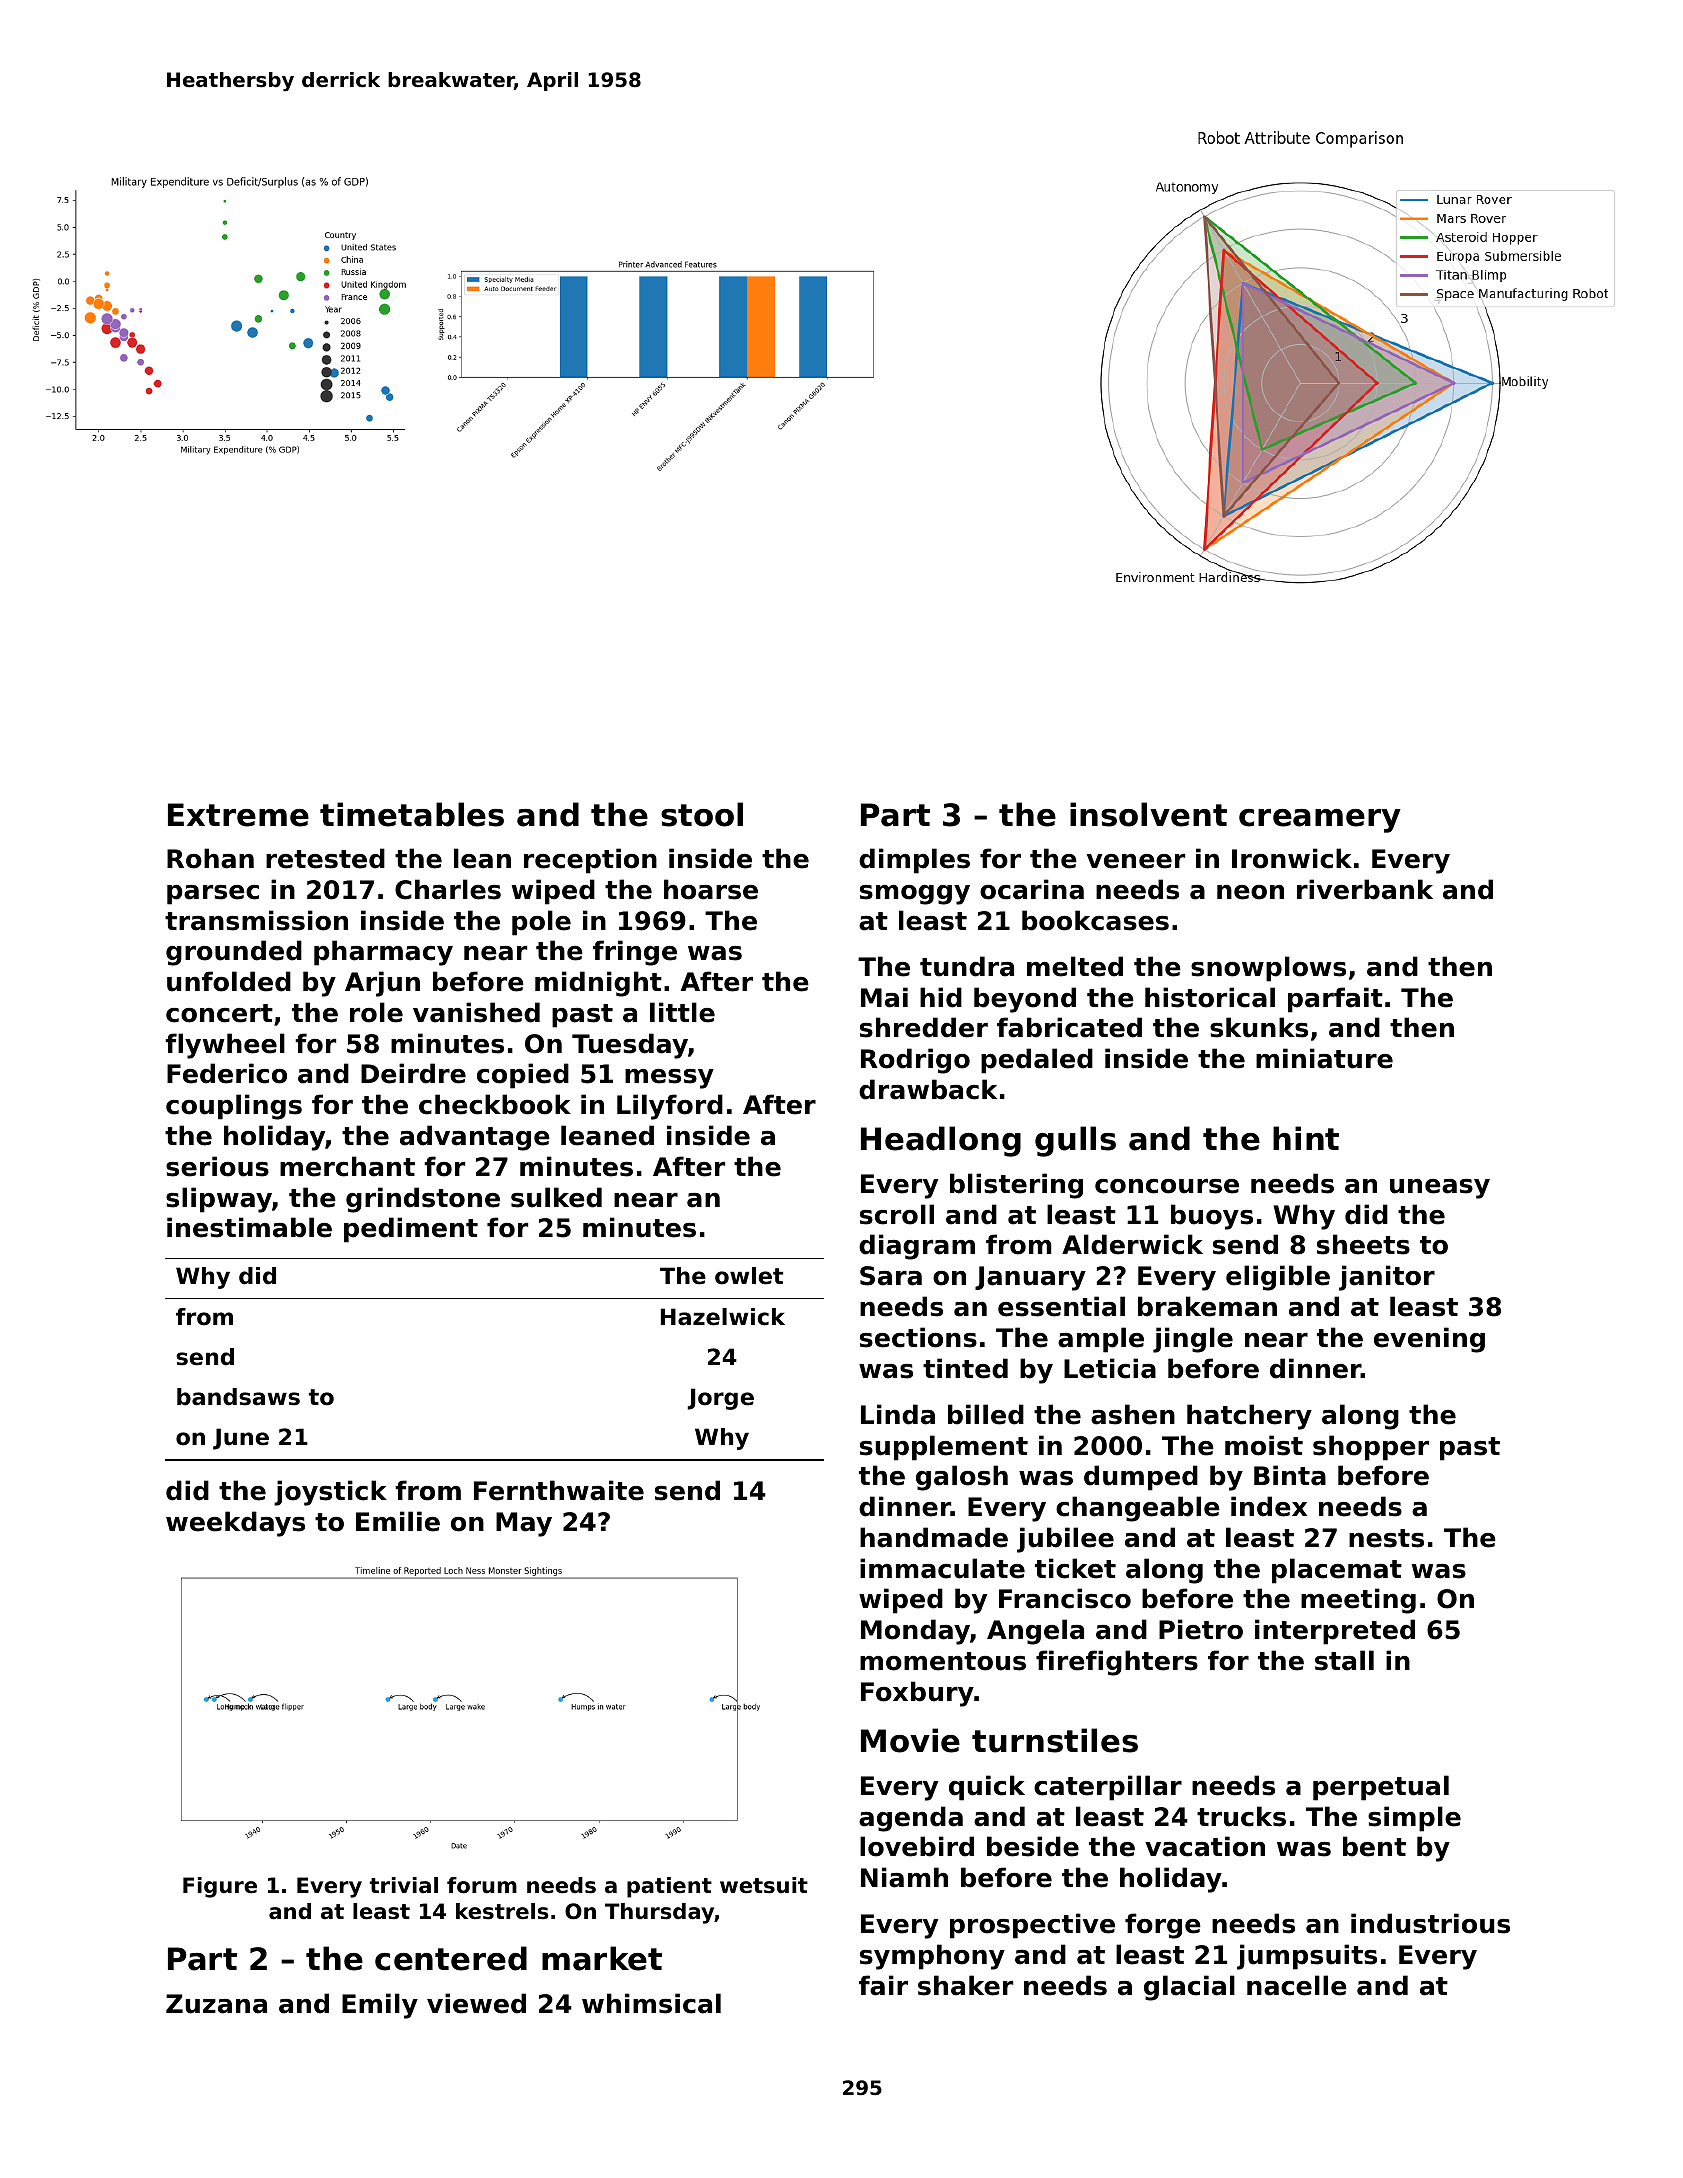 Image resolution: width=1683 pixels, height=2178 pixels. I want to click on eligible, so click(1278, 1278).
